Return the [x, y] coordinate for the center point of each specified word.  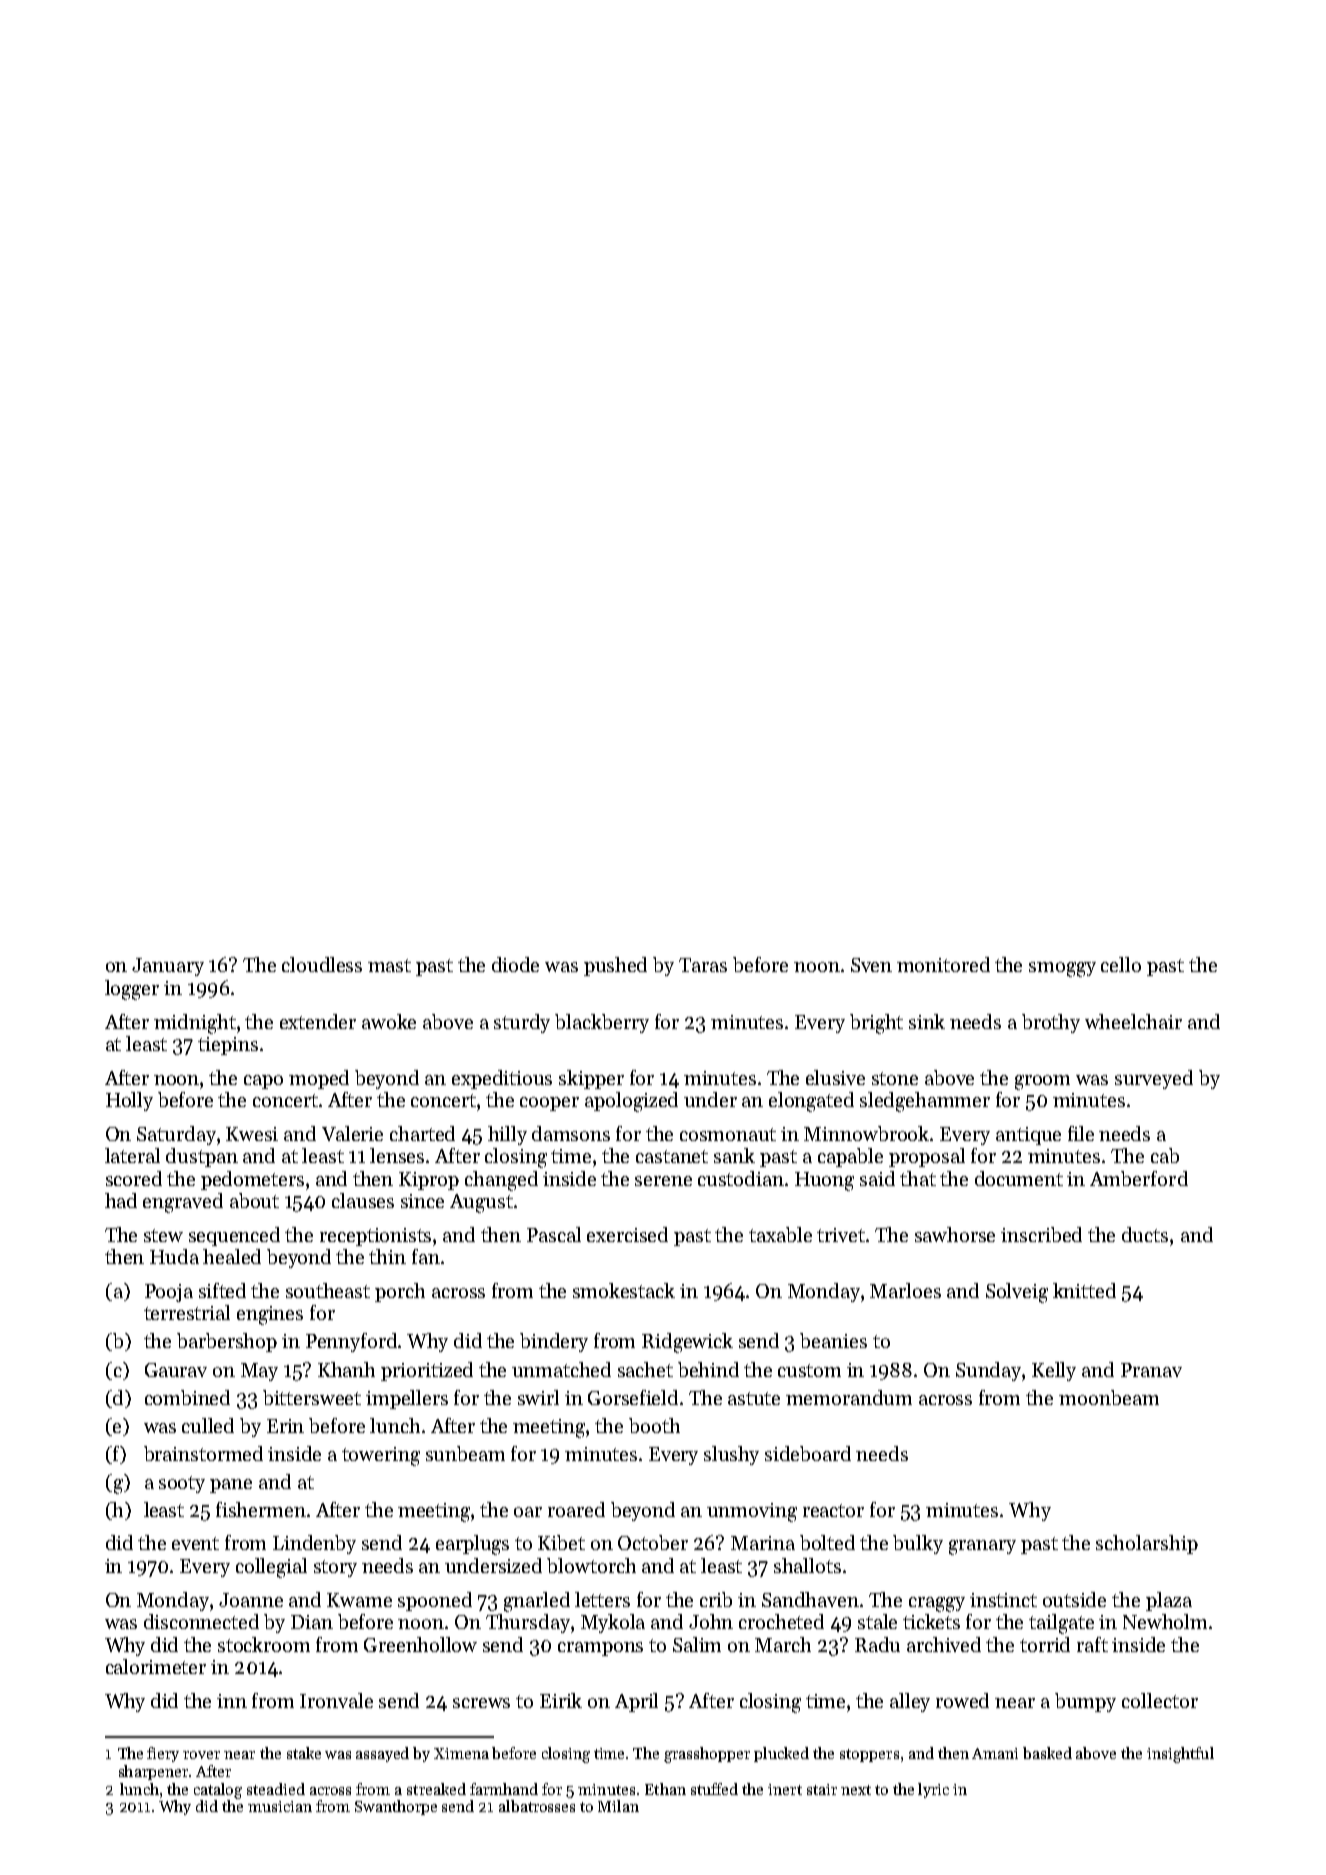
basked [1047, 1753]
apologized [631, 1102]
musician [280, 1806]
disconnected [201, 1621]
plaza [1169, 1601]
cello [1121, 964]
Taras [703, 965]
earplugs [472, 1545]
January [168, 967]
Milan [618, 1806]
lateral [132, 1155]
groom [1042, 1082]
